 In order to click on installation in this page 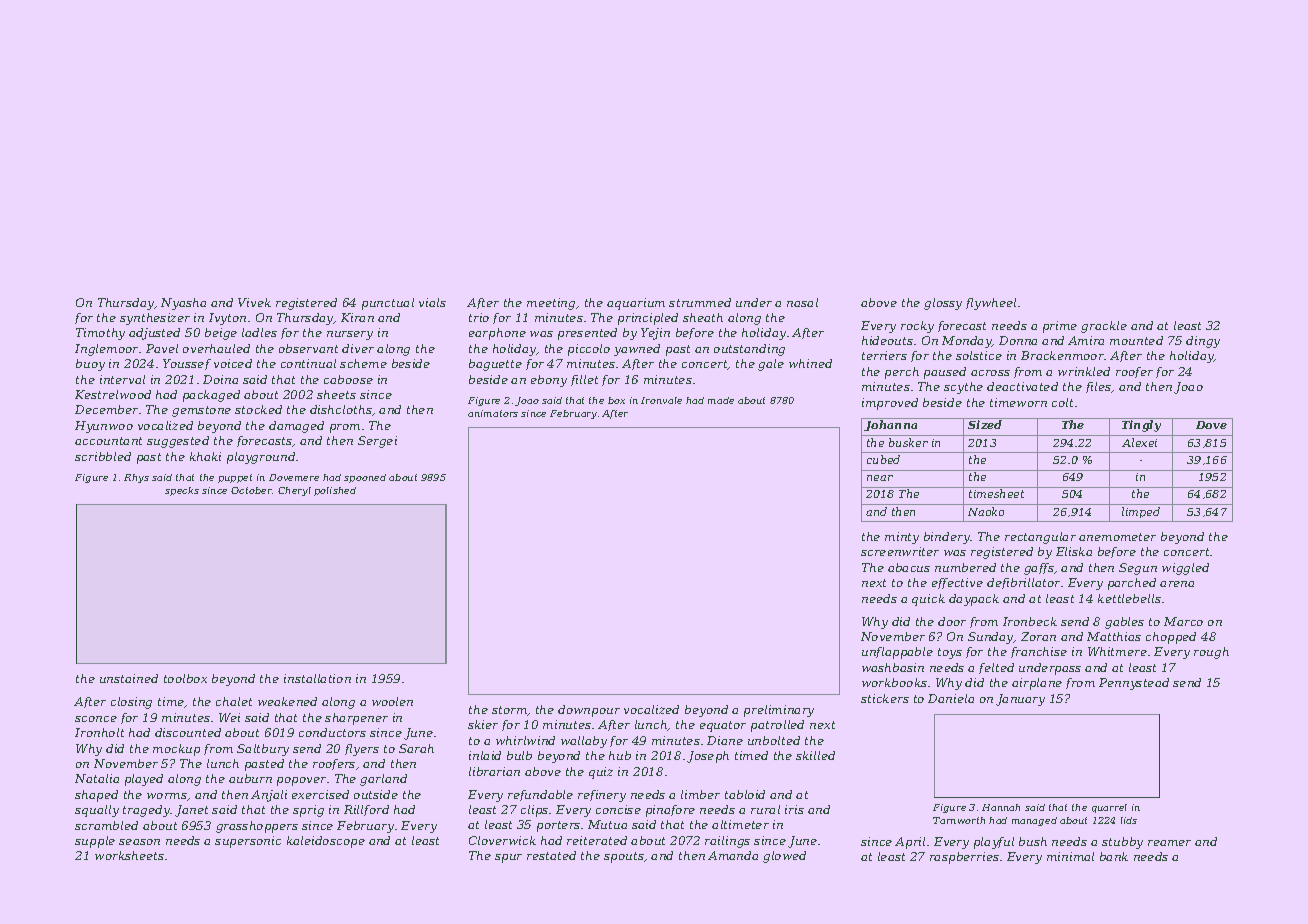, I will do `click(317, 678)`.
